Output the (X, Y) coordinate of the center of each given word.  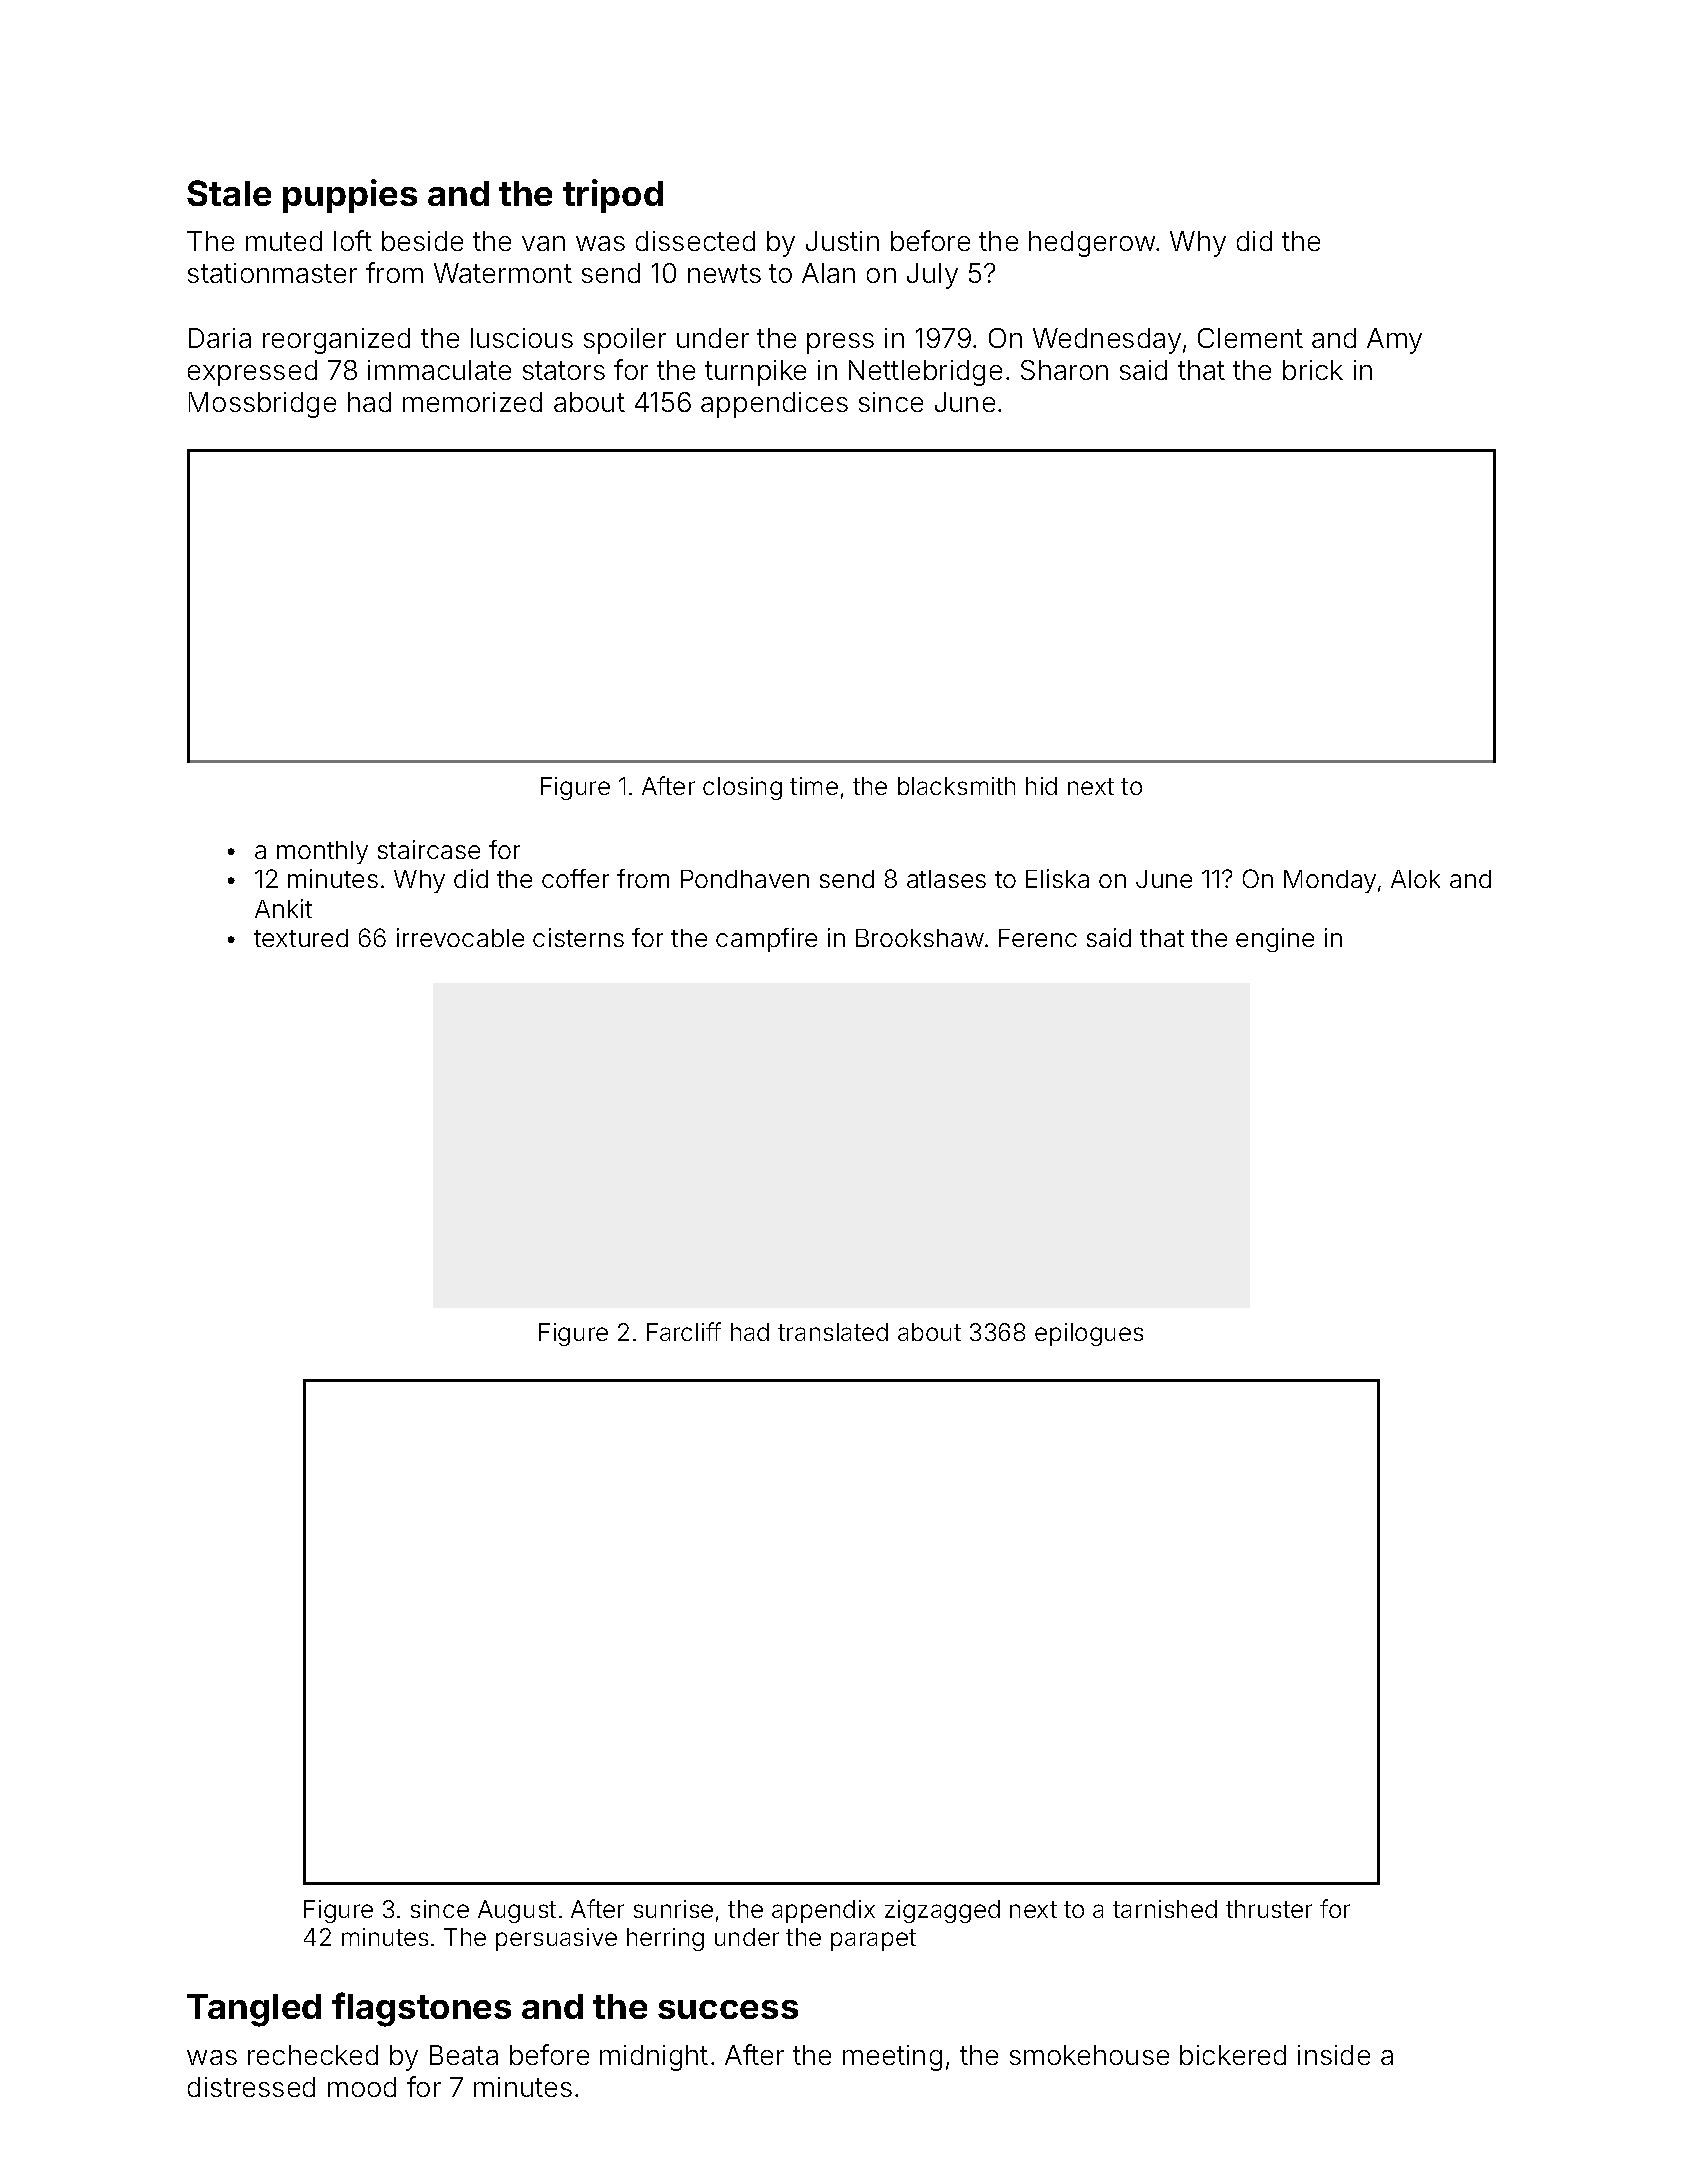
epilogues (1089, 1334)
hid (1041, 786)
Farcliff (684, 1331)
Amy (1394, 341)
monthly (322, 852)
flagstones (421, 2009)
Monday (1330, 881)
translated (833, 1332)
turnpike (755, 373)
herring (665, 1939)
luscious (522, 338)
